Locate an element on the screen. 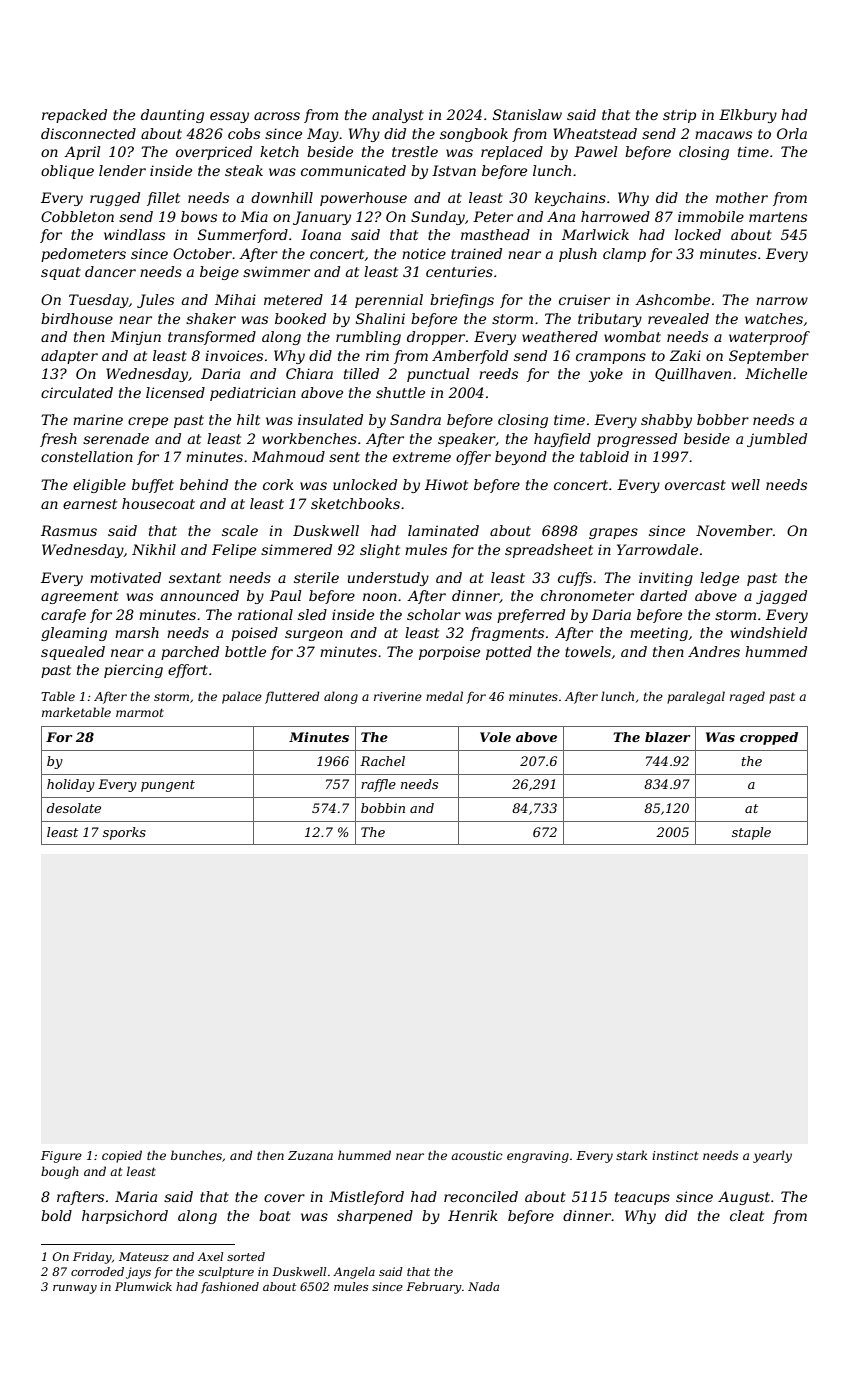 The width and height of the screenshot is (849, 1400). sorted is located at coordinates (246, 1256).
